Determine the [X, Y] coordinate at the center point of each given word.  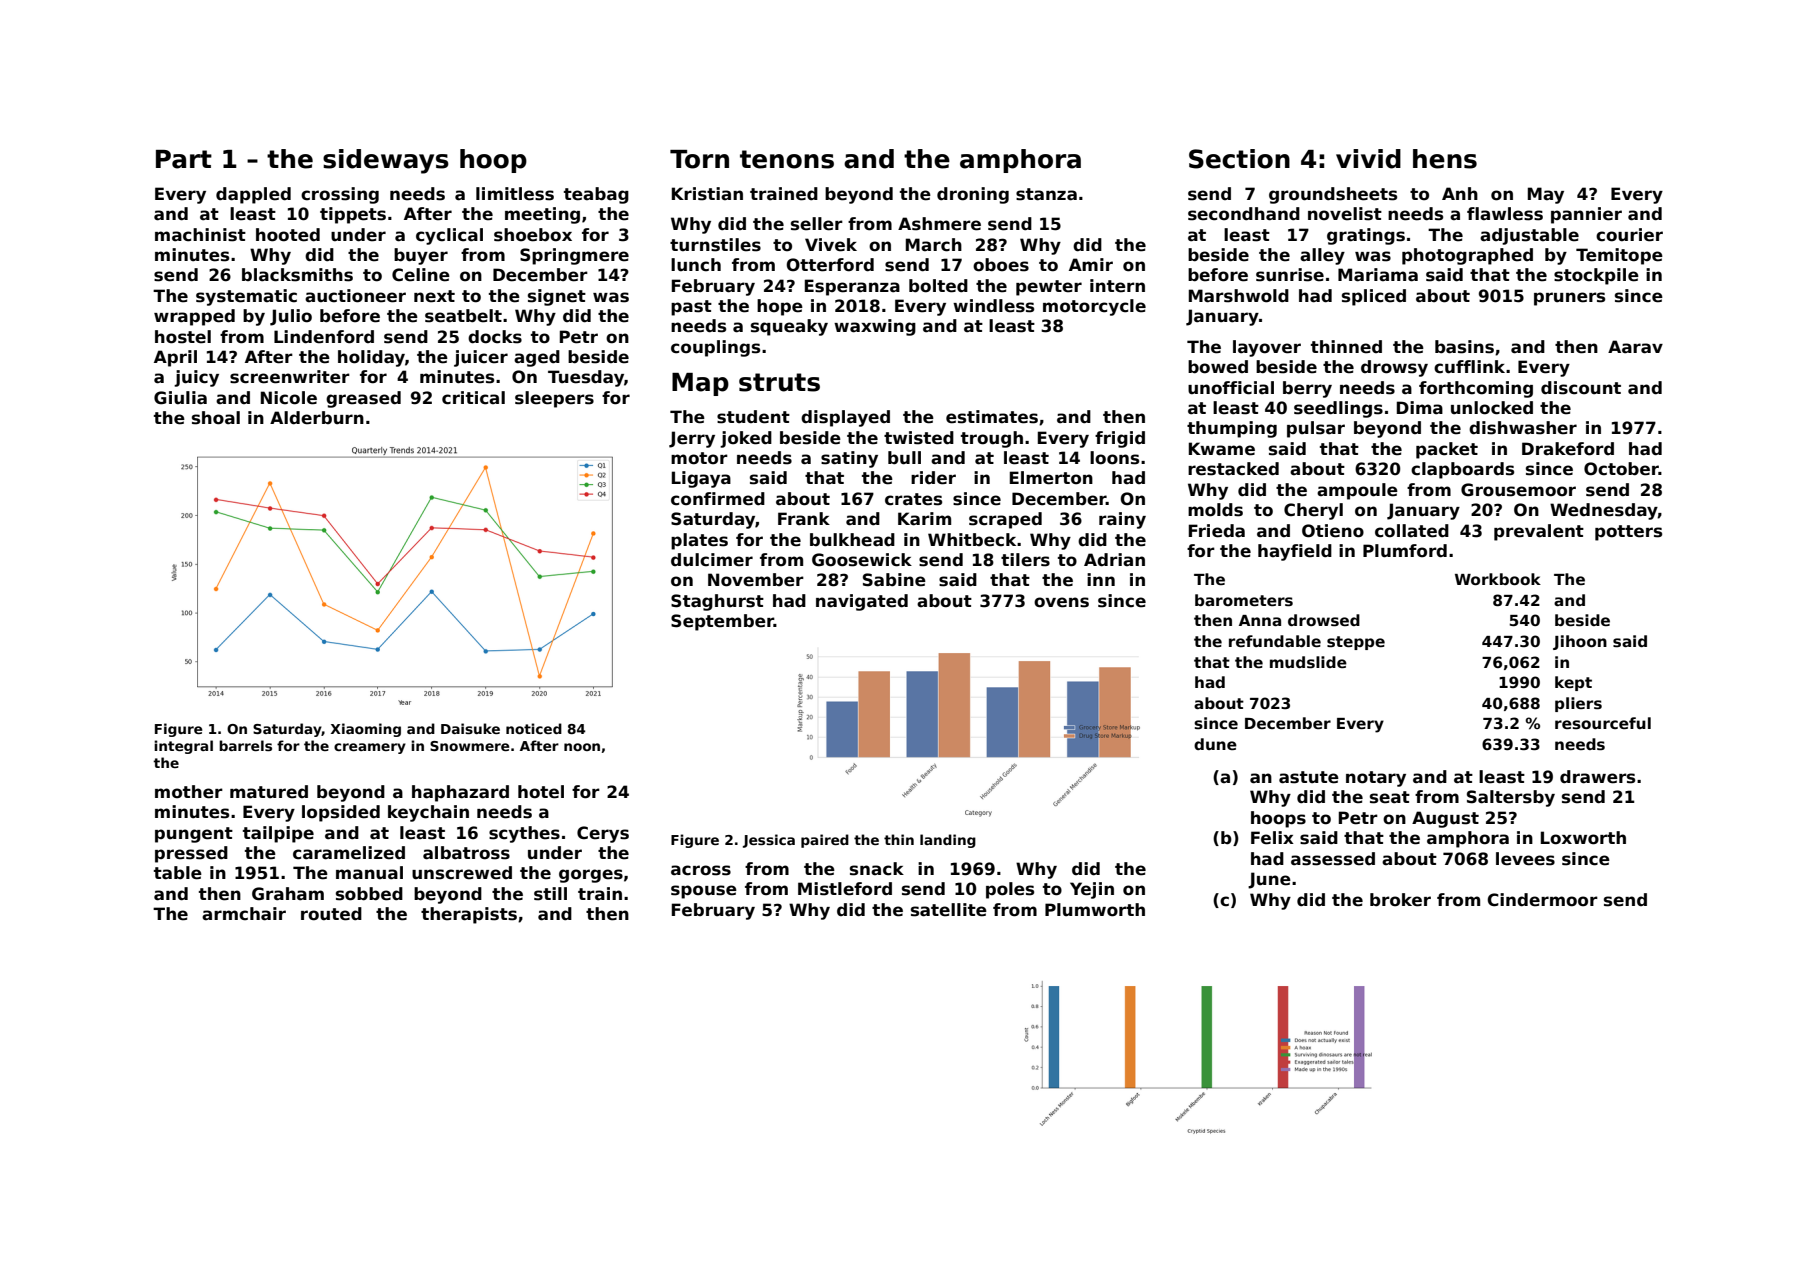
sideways [386, 161]
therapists [469, 915]
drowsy [1394, 368]
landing [948, 841]
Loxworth [1583, 838]
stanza [1046, 194]
